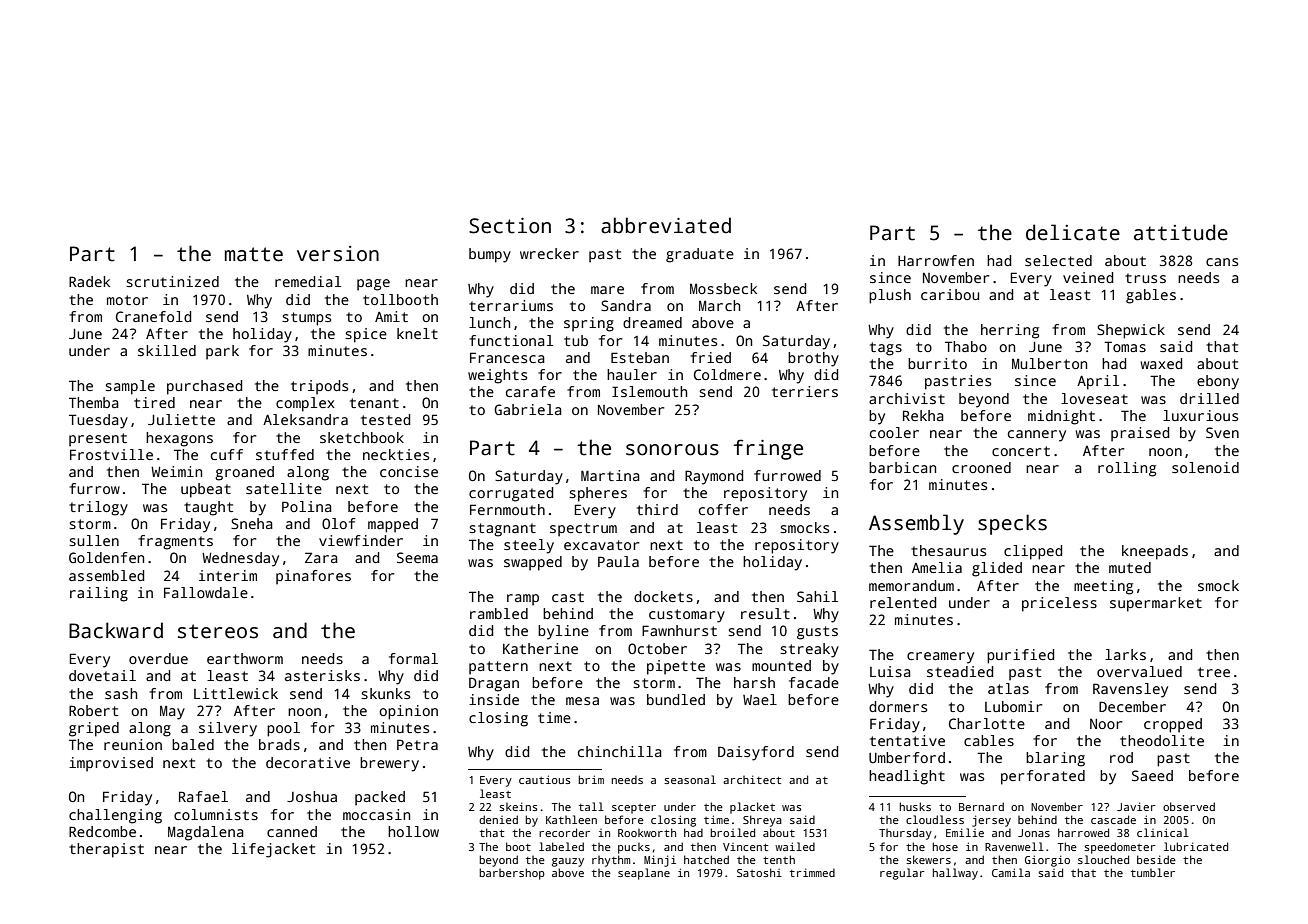 The width and height of the document is (1308, 924). Describe the element at coordinates (376, 814) in the document. I see `moccasin` at that location.
